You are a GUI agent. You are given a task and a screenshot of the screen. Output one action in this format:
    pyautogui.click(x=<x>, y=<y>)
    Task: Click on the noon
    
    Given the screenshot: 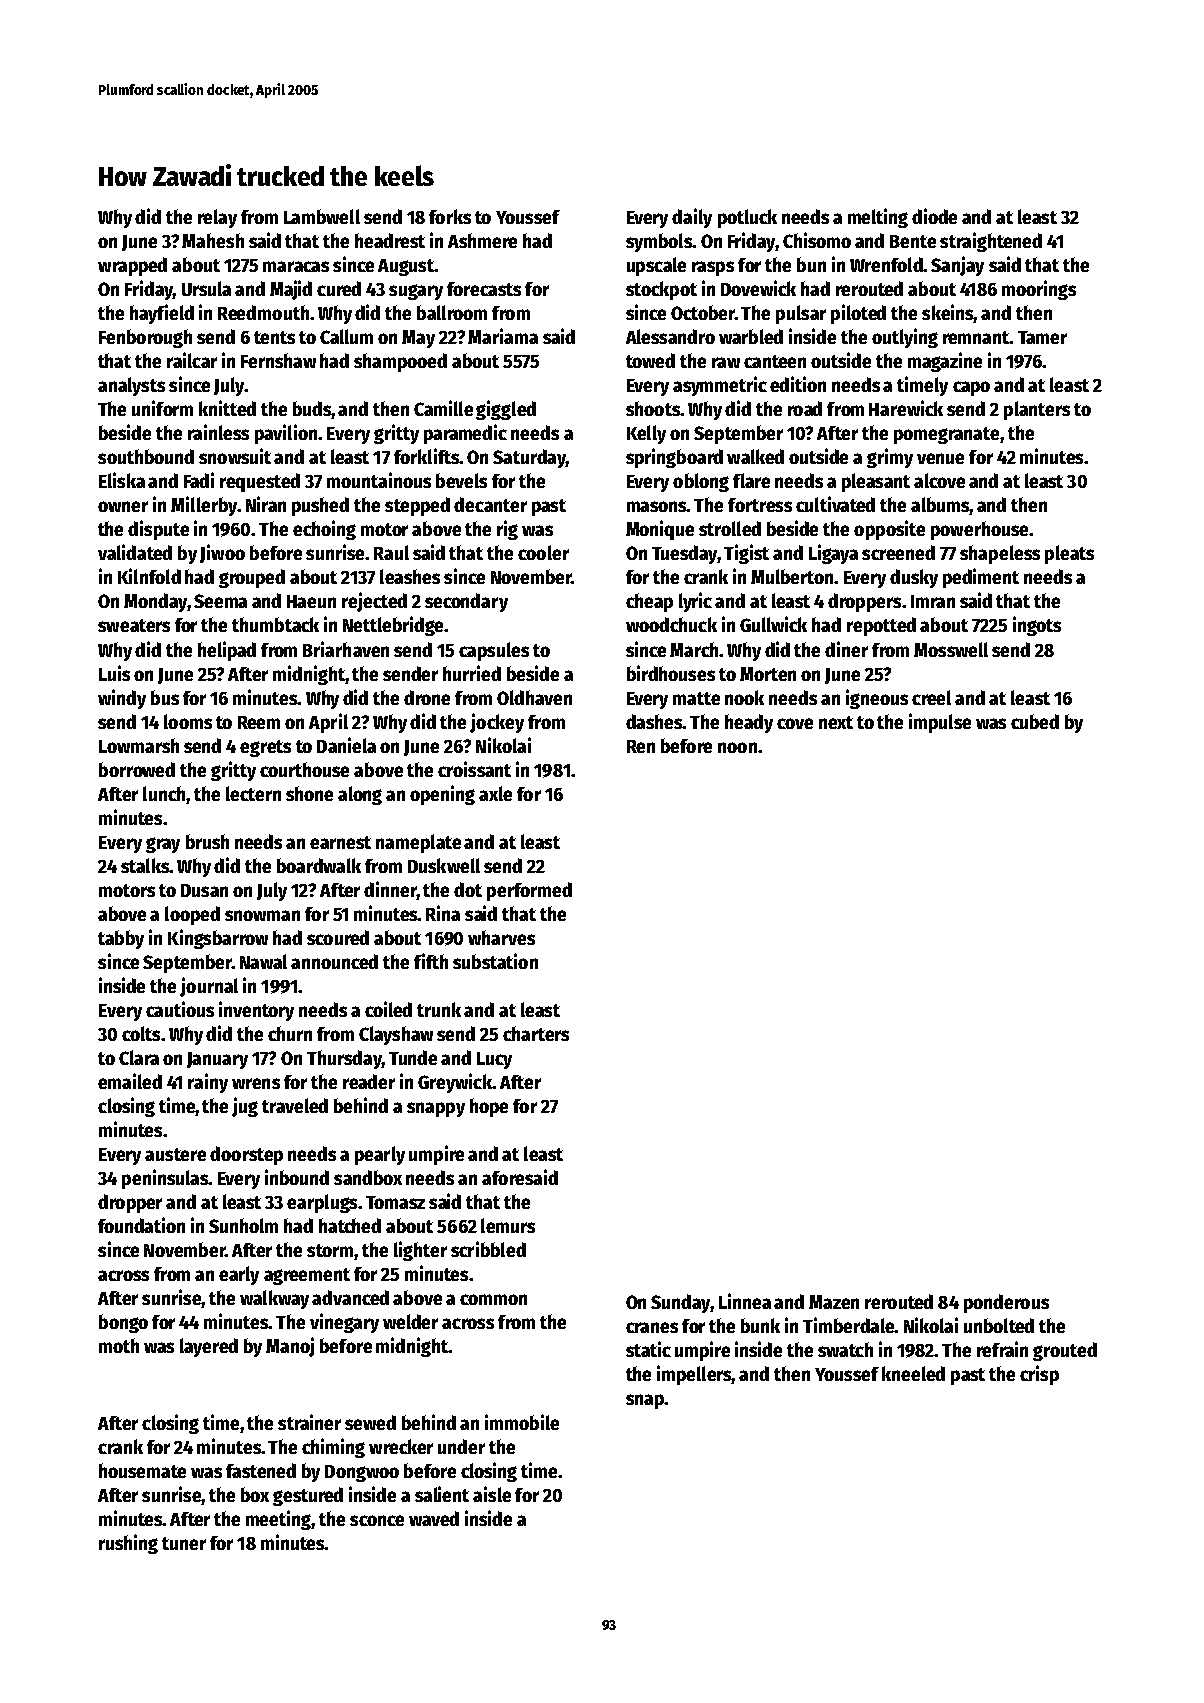 What is the action you would take?
    pyautogui.click(x=737, y=747)
